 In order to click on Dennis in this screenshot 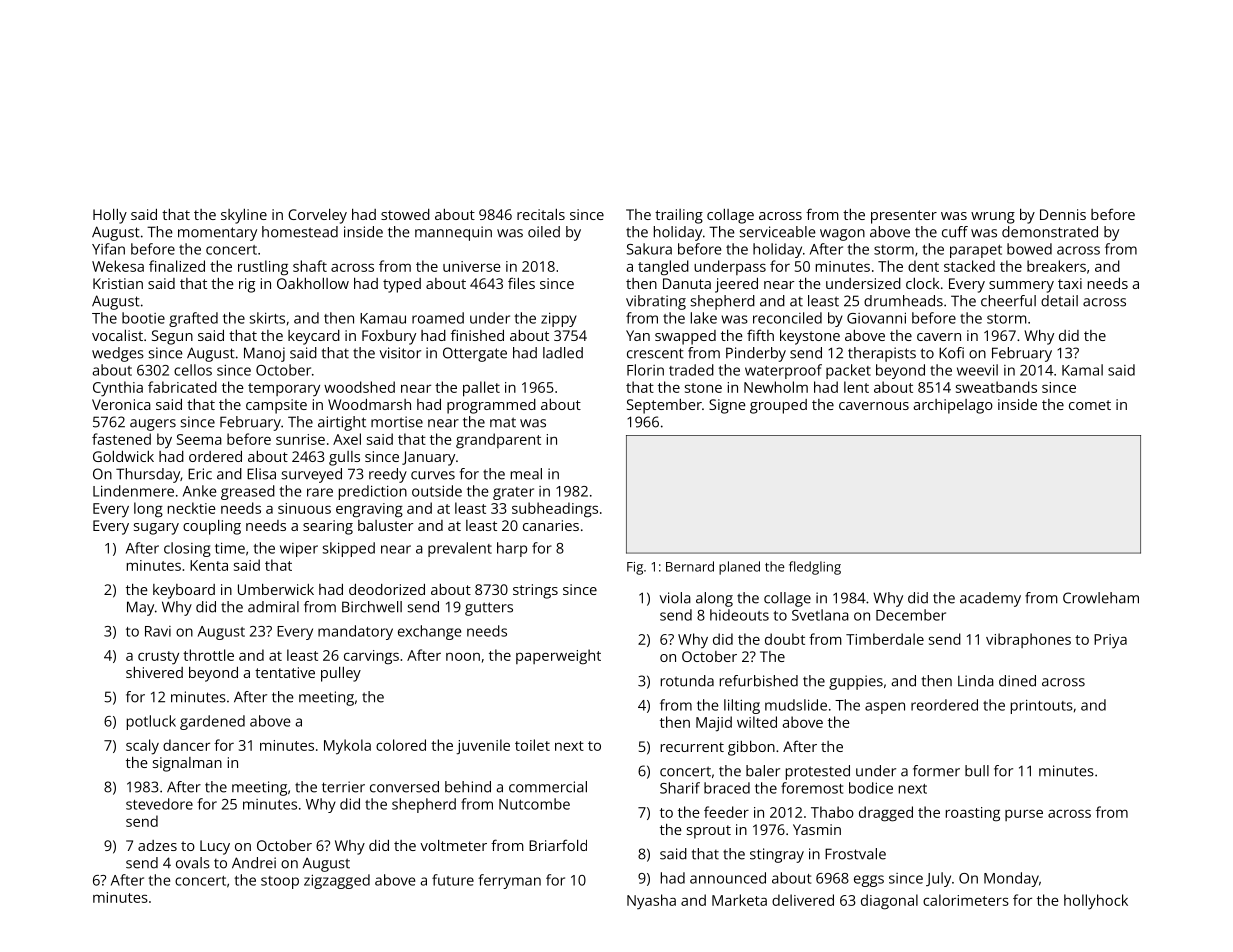, I will do `click(1063, 214)`.
